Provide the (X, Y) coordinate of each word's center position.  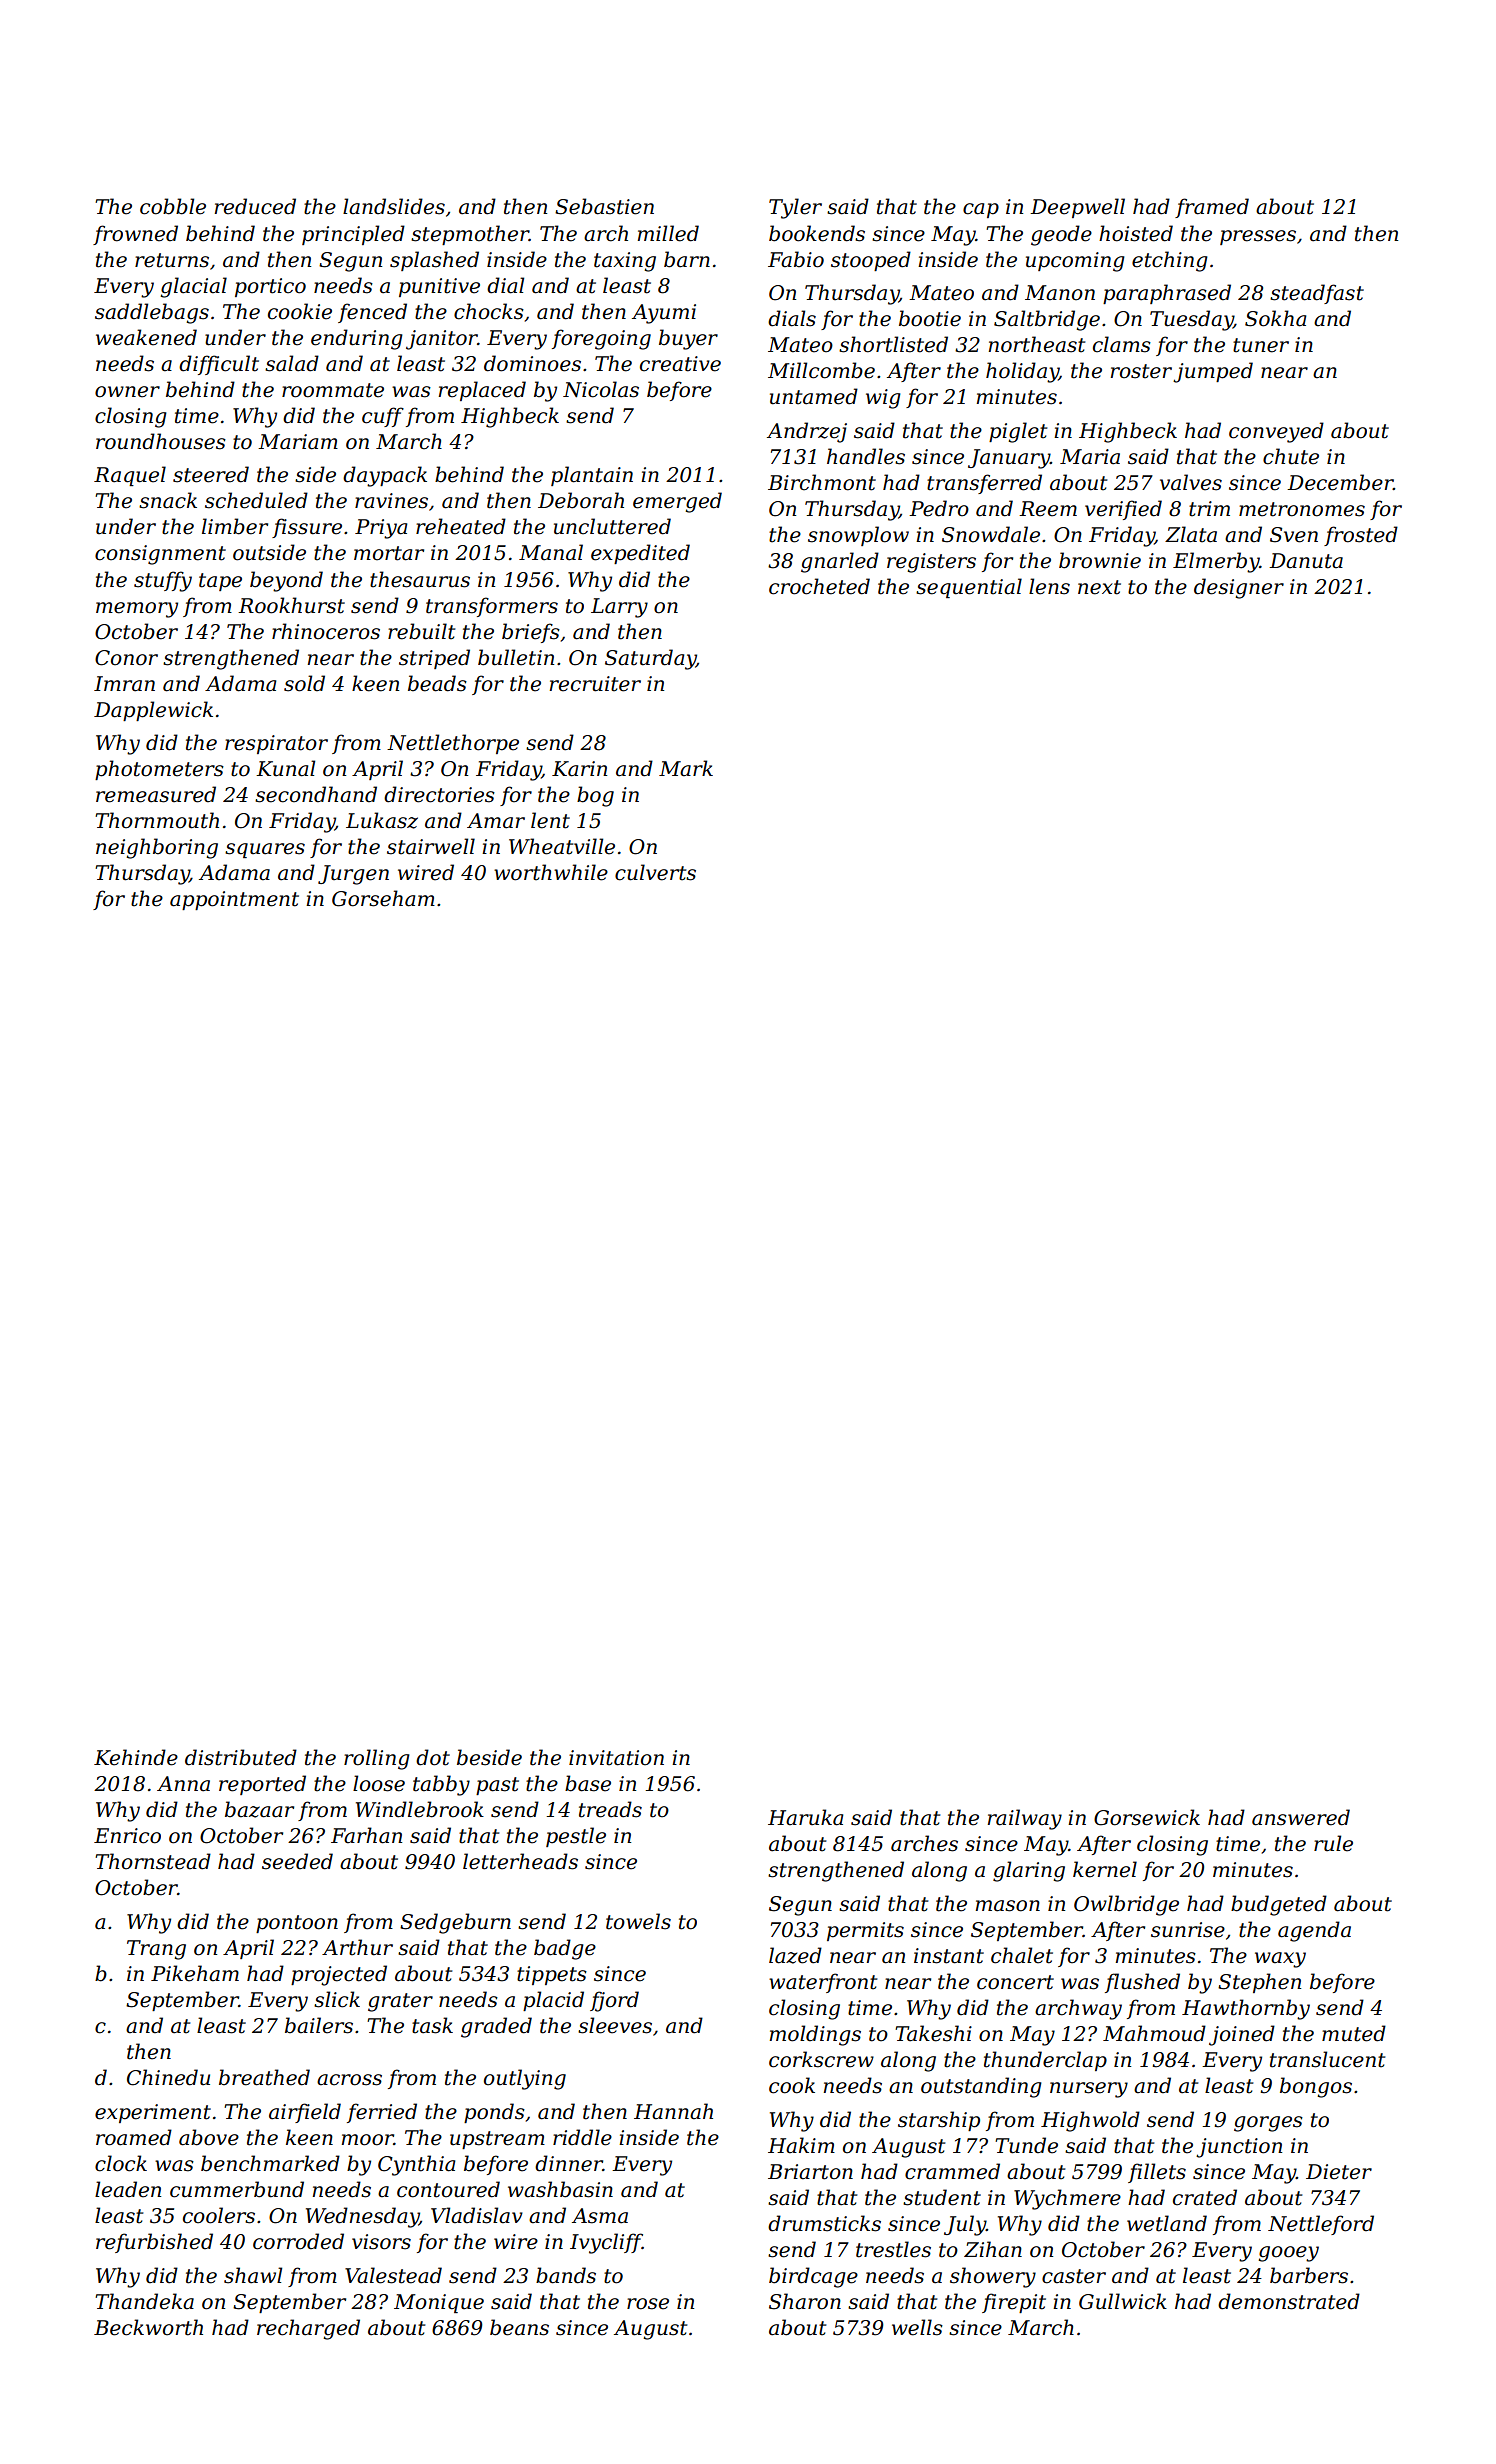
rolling (377, 1759)
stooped (871, 261)
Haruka (805, 1817)
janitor (442, 340)
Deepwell (1077, 208)
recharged (308, 2329)
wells (917, 2327)
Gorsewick (1147, 1817)
